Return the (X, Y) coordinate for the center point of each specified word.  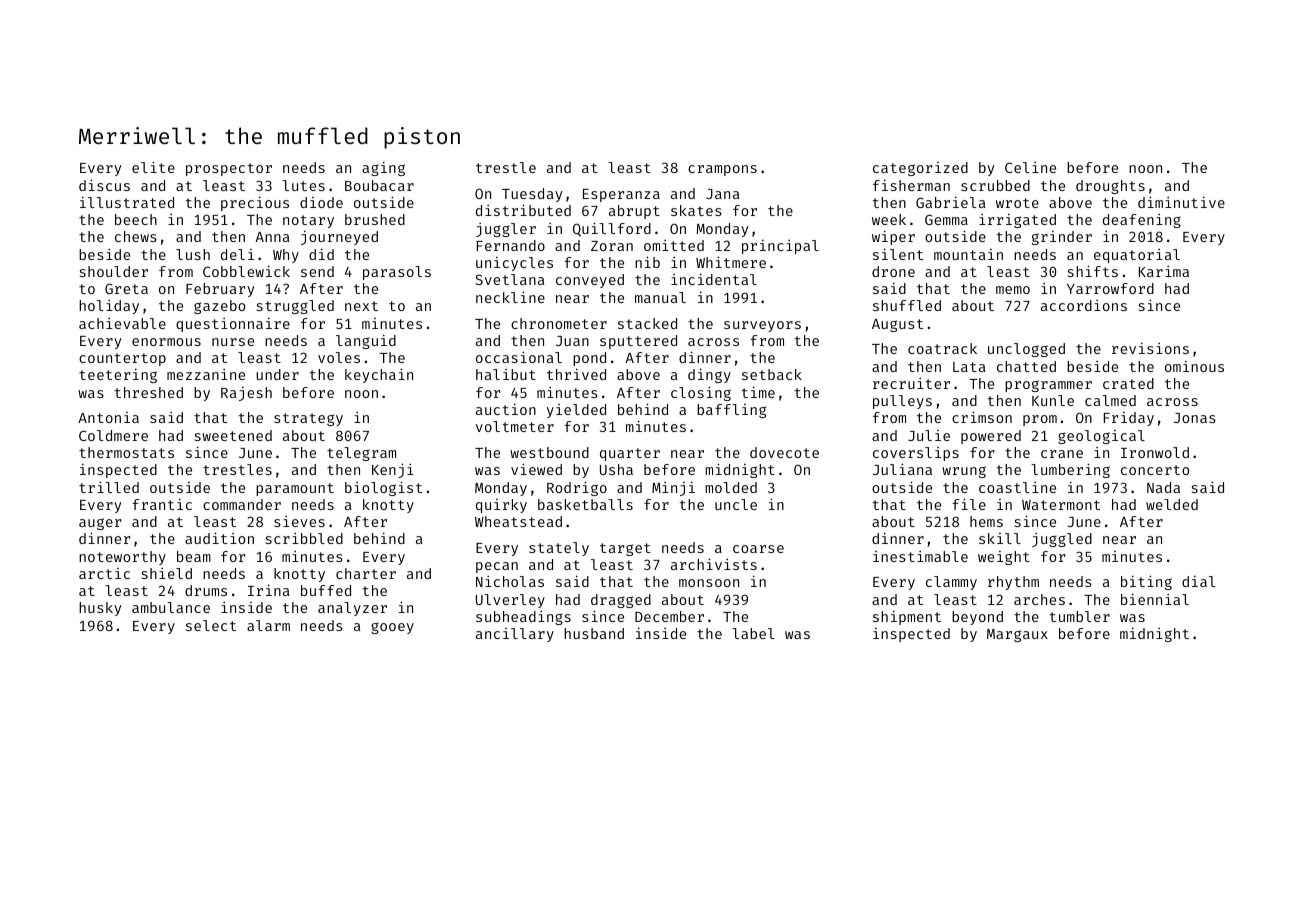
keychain (379, 375)
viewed (536, 469)
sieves (299, 521)
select (211, 625)
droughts (1110, 187)
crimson (982, 417)
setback (772, 374)
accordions (1084, 305)
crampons (722, 170)
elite (153, 167)
